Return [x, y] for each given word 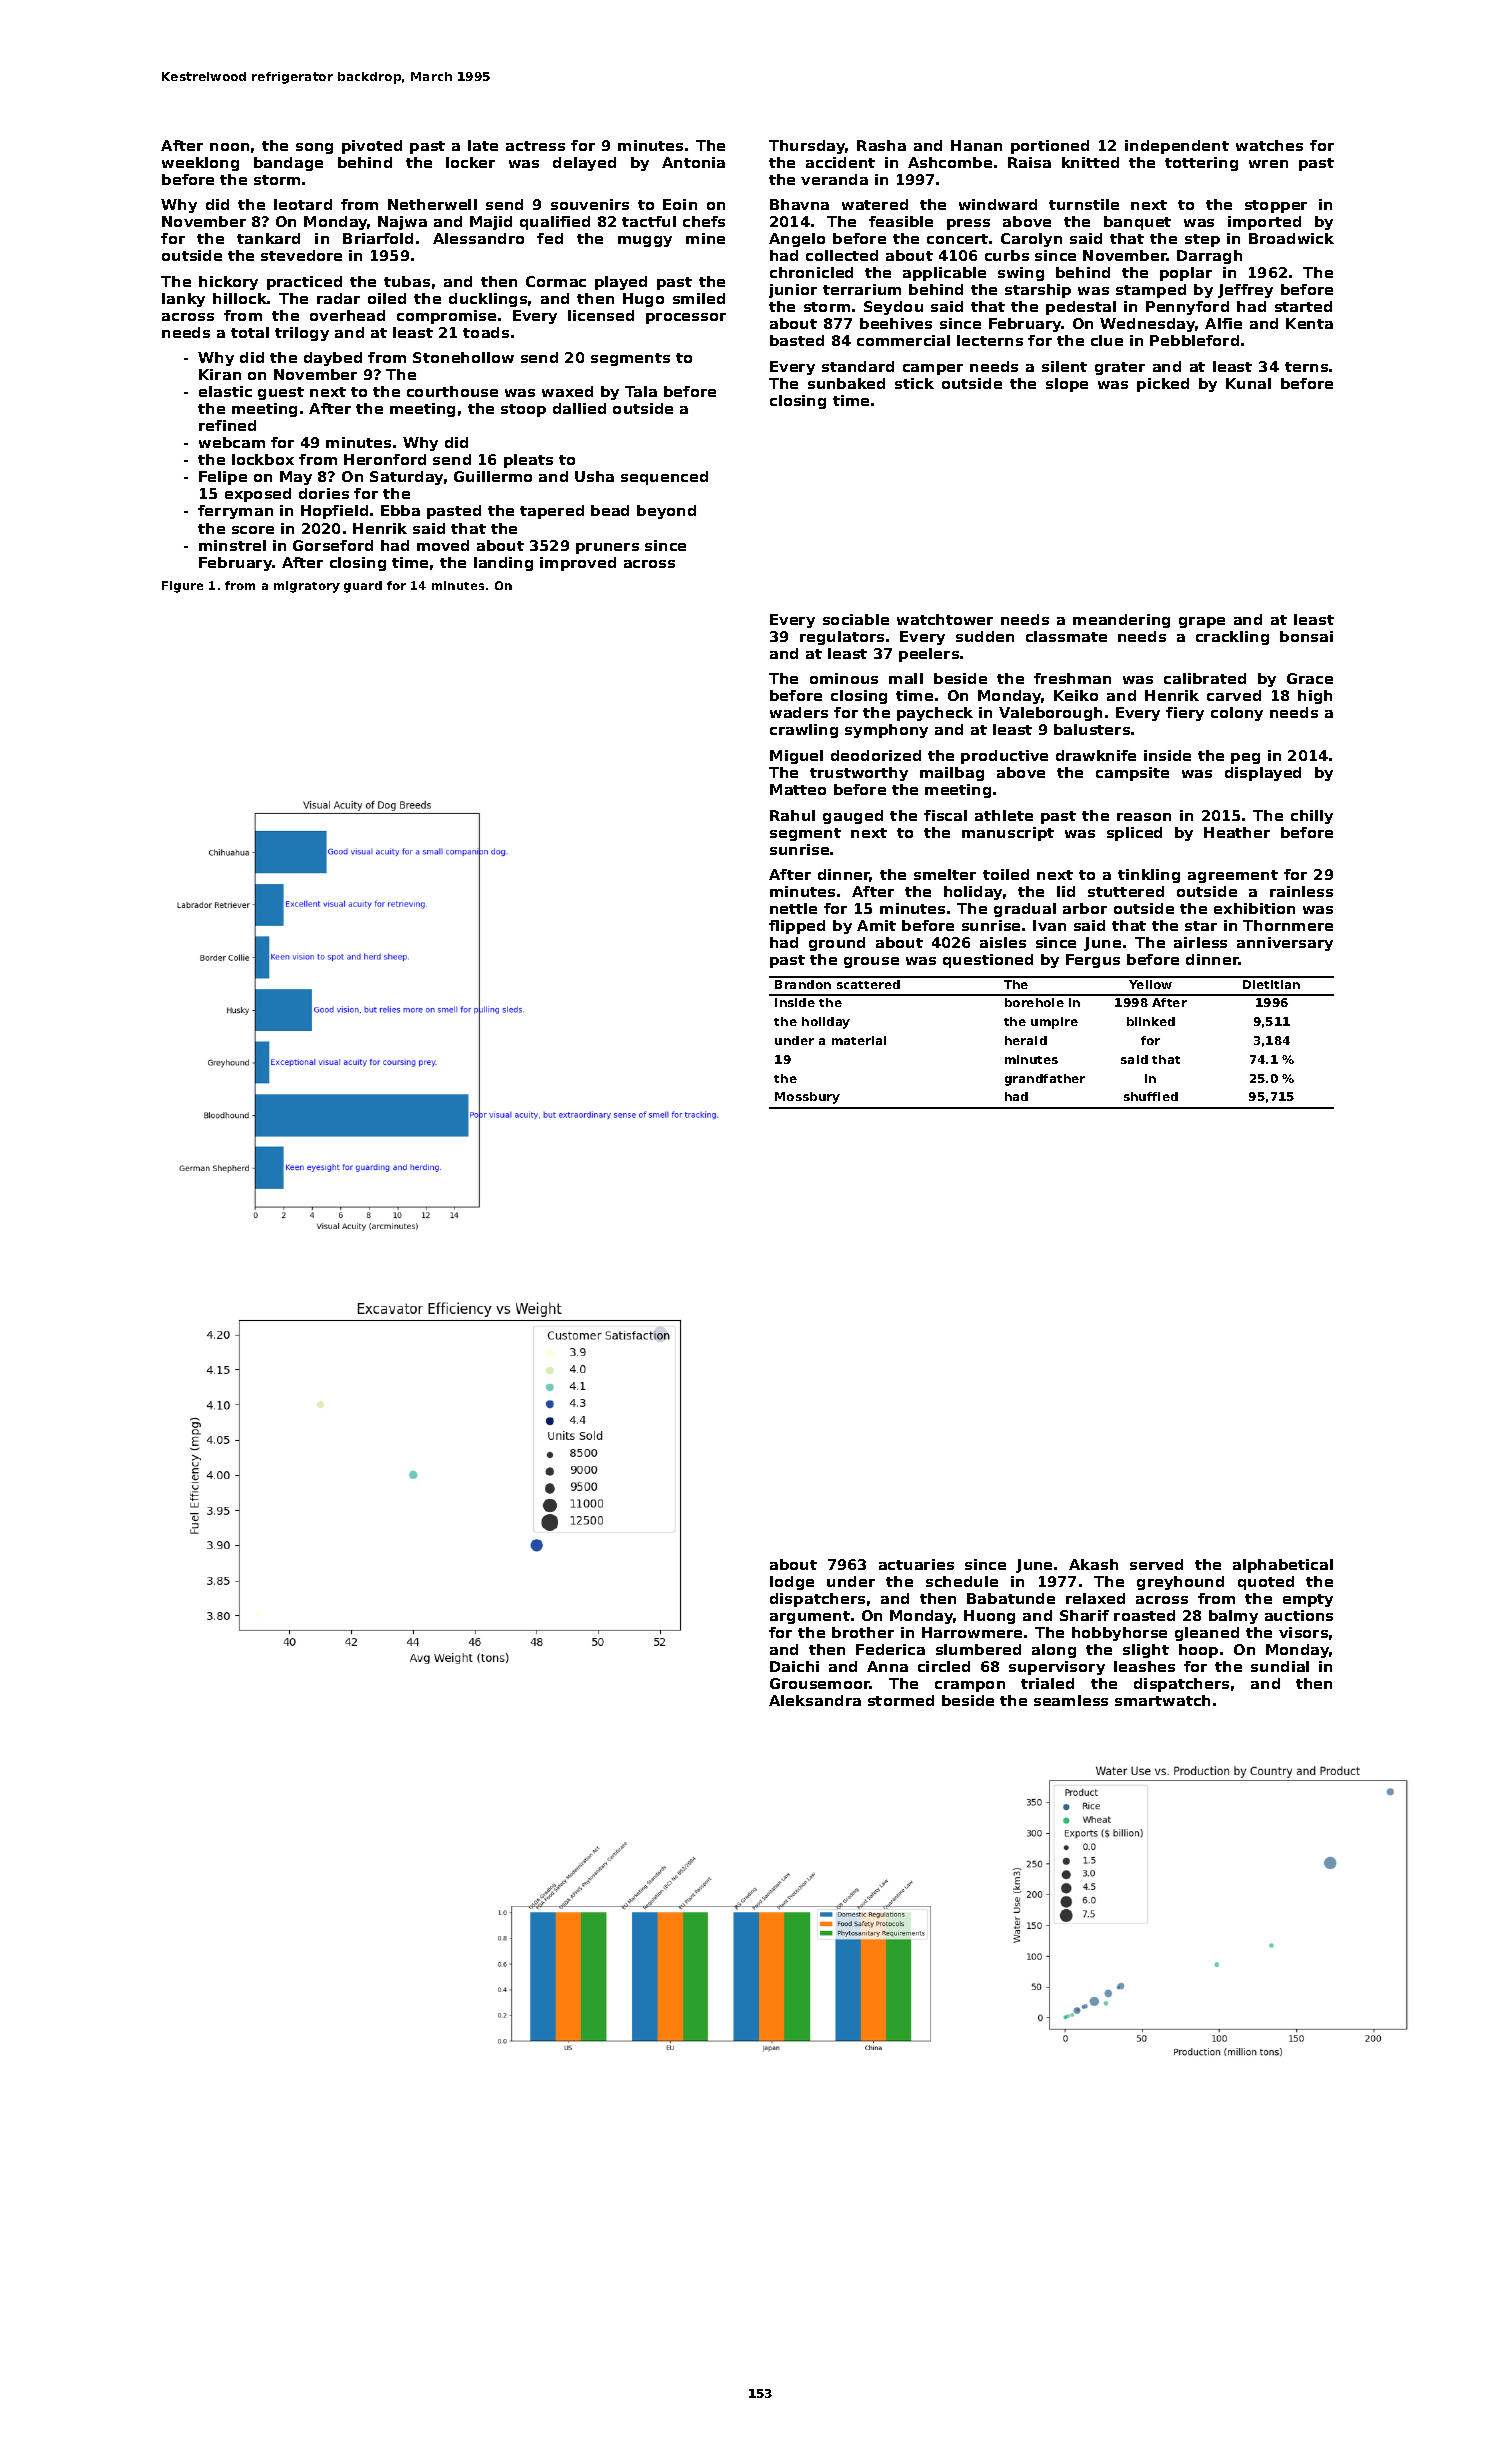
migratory [307, 587]
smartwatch [1162, 1700]
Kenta [1309, 323]
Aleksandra [815, 1700]
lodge [792, 1583]
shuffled [1151, 1096]
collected [842, 255]
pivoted [372, 147]
